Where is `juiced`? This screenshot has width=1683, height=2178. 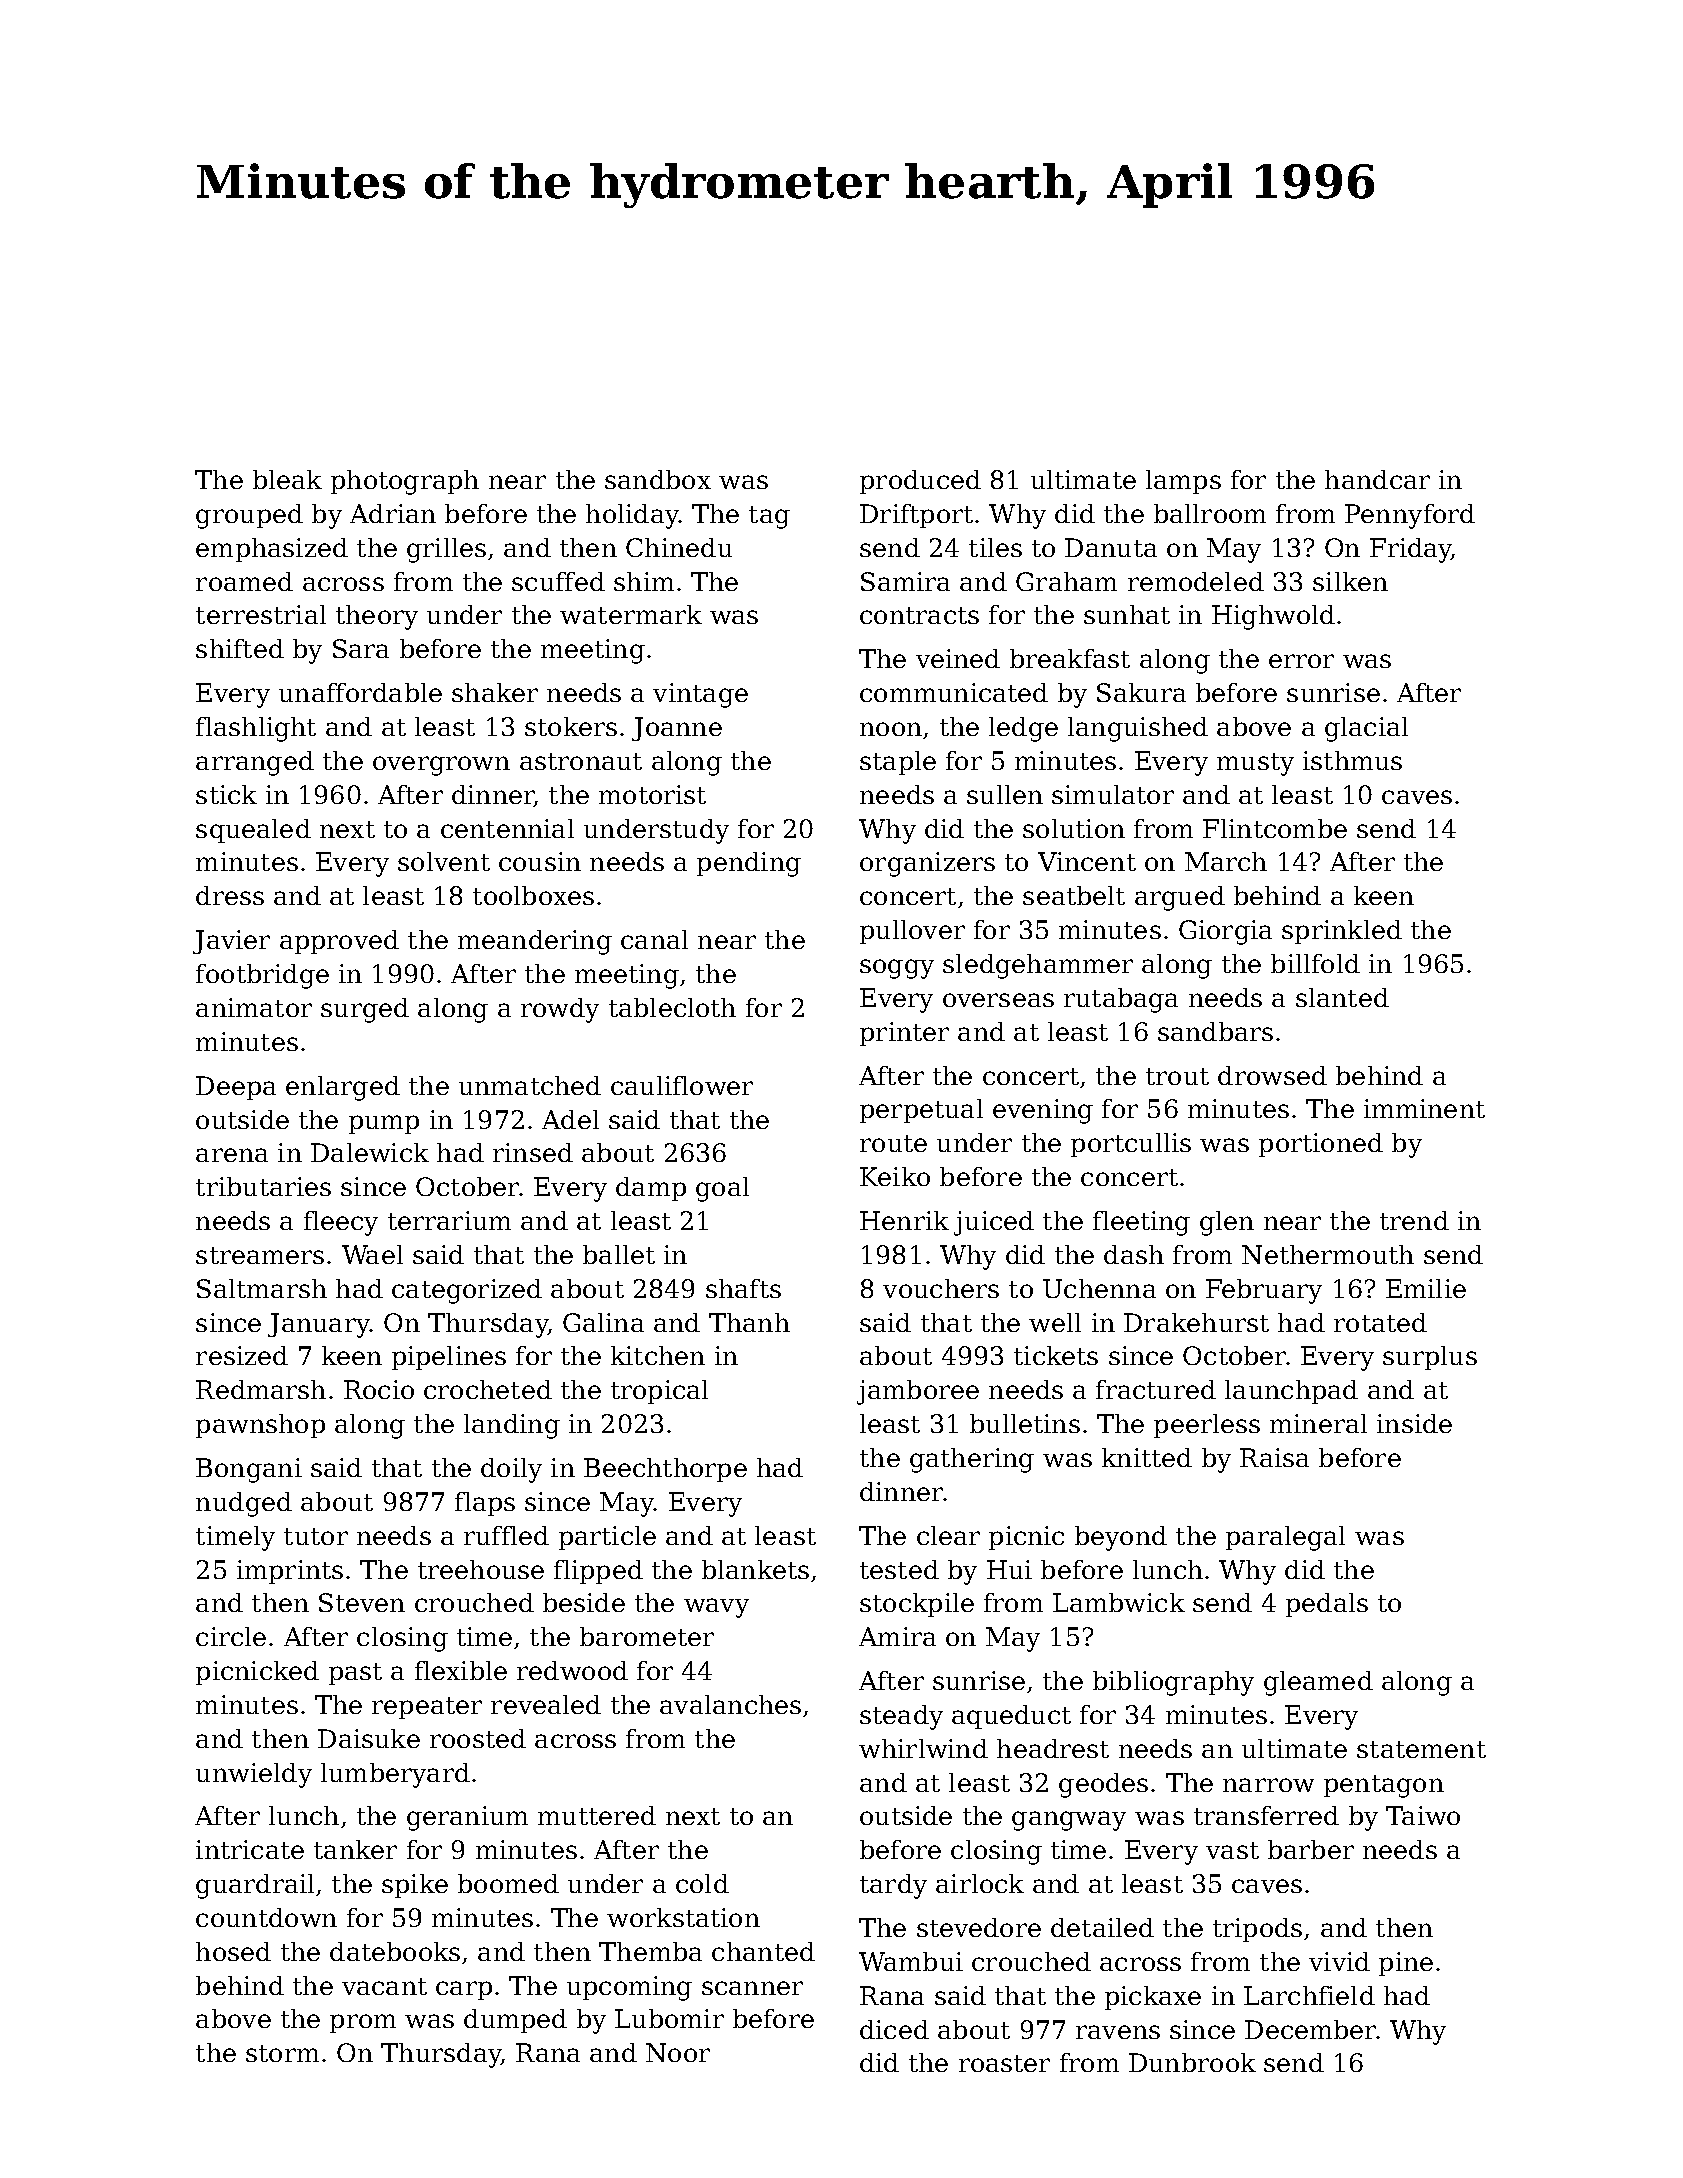 juiced is located at coordinates (994, 1223).
